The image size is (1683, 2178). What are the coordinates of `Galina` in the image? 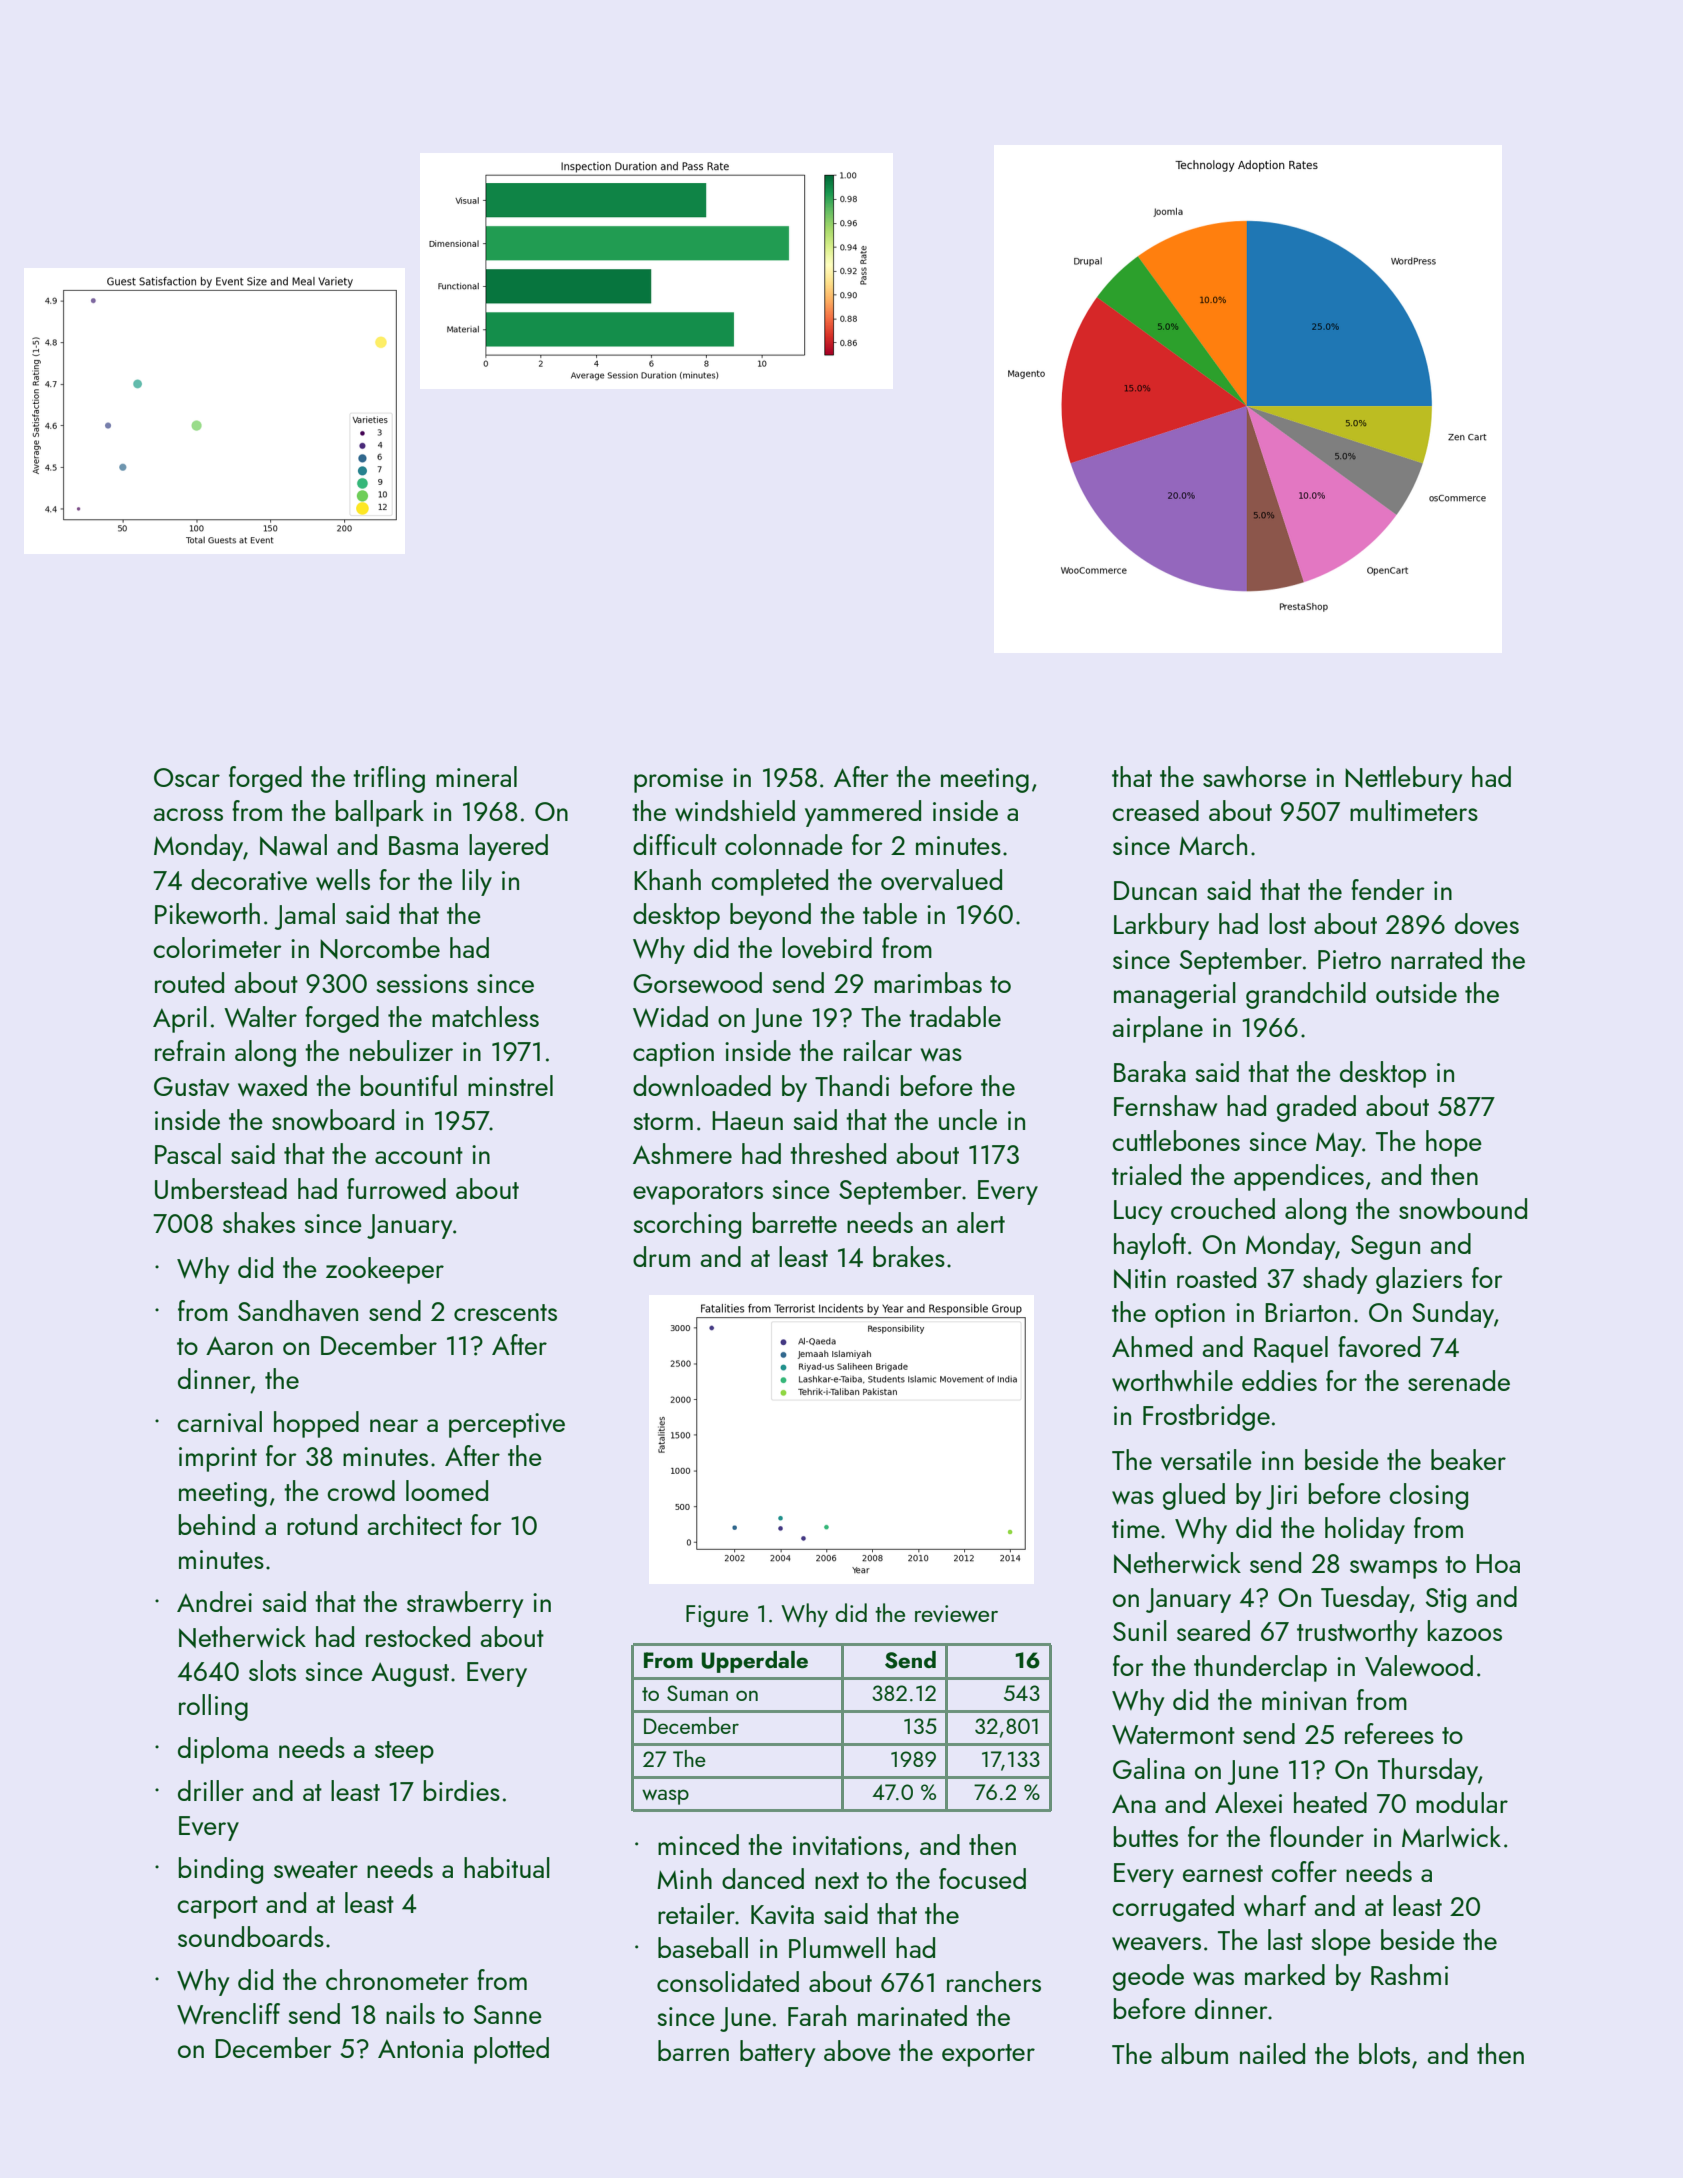 It's located at (1149, 1768).
